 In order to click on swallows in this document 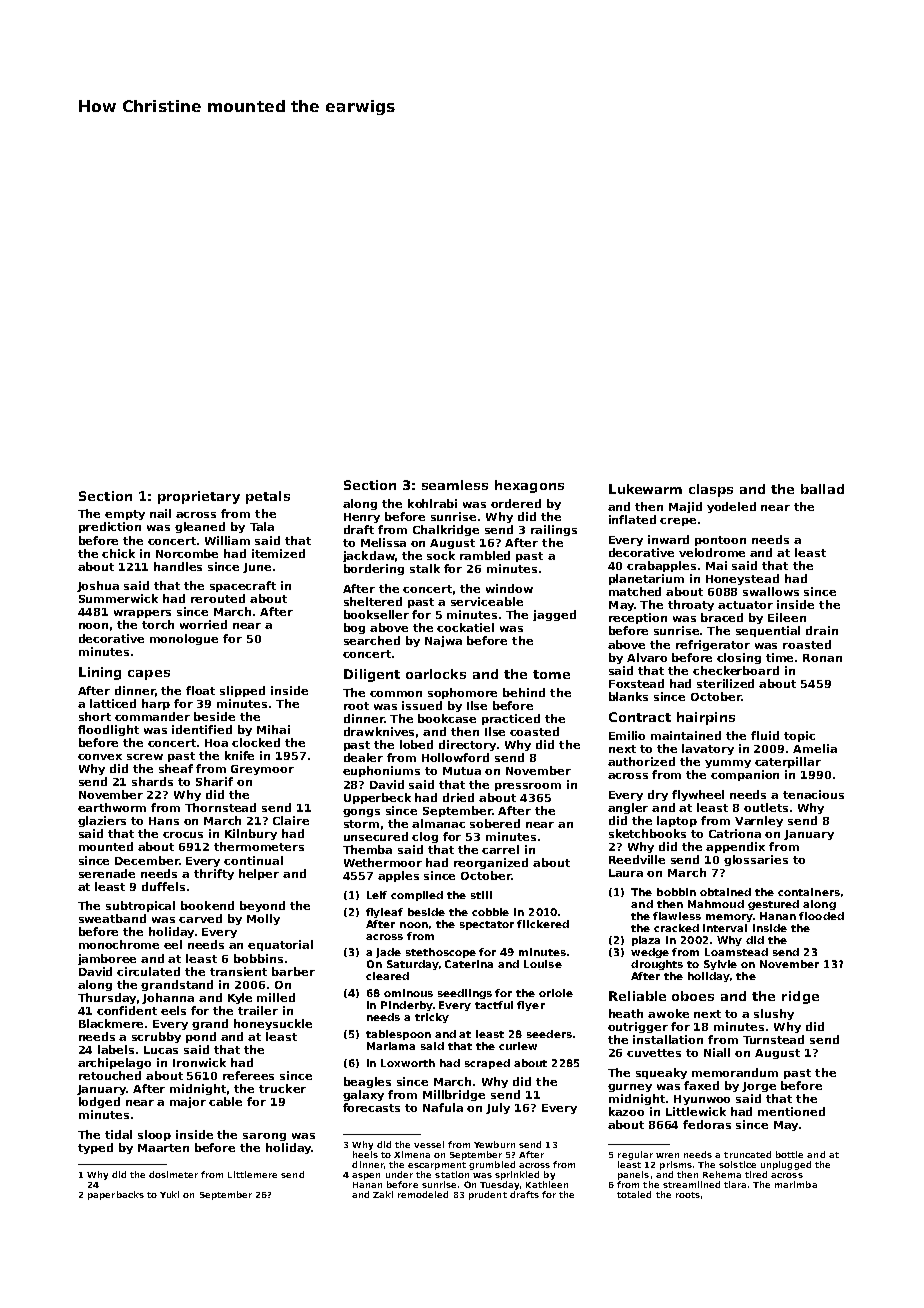, I will do `click(771, 591)`.
